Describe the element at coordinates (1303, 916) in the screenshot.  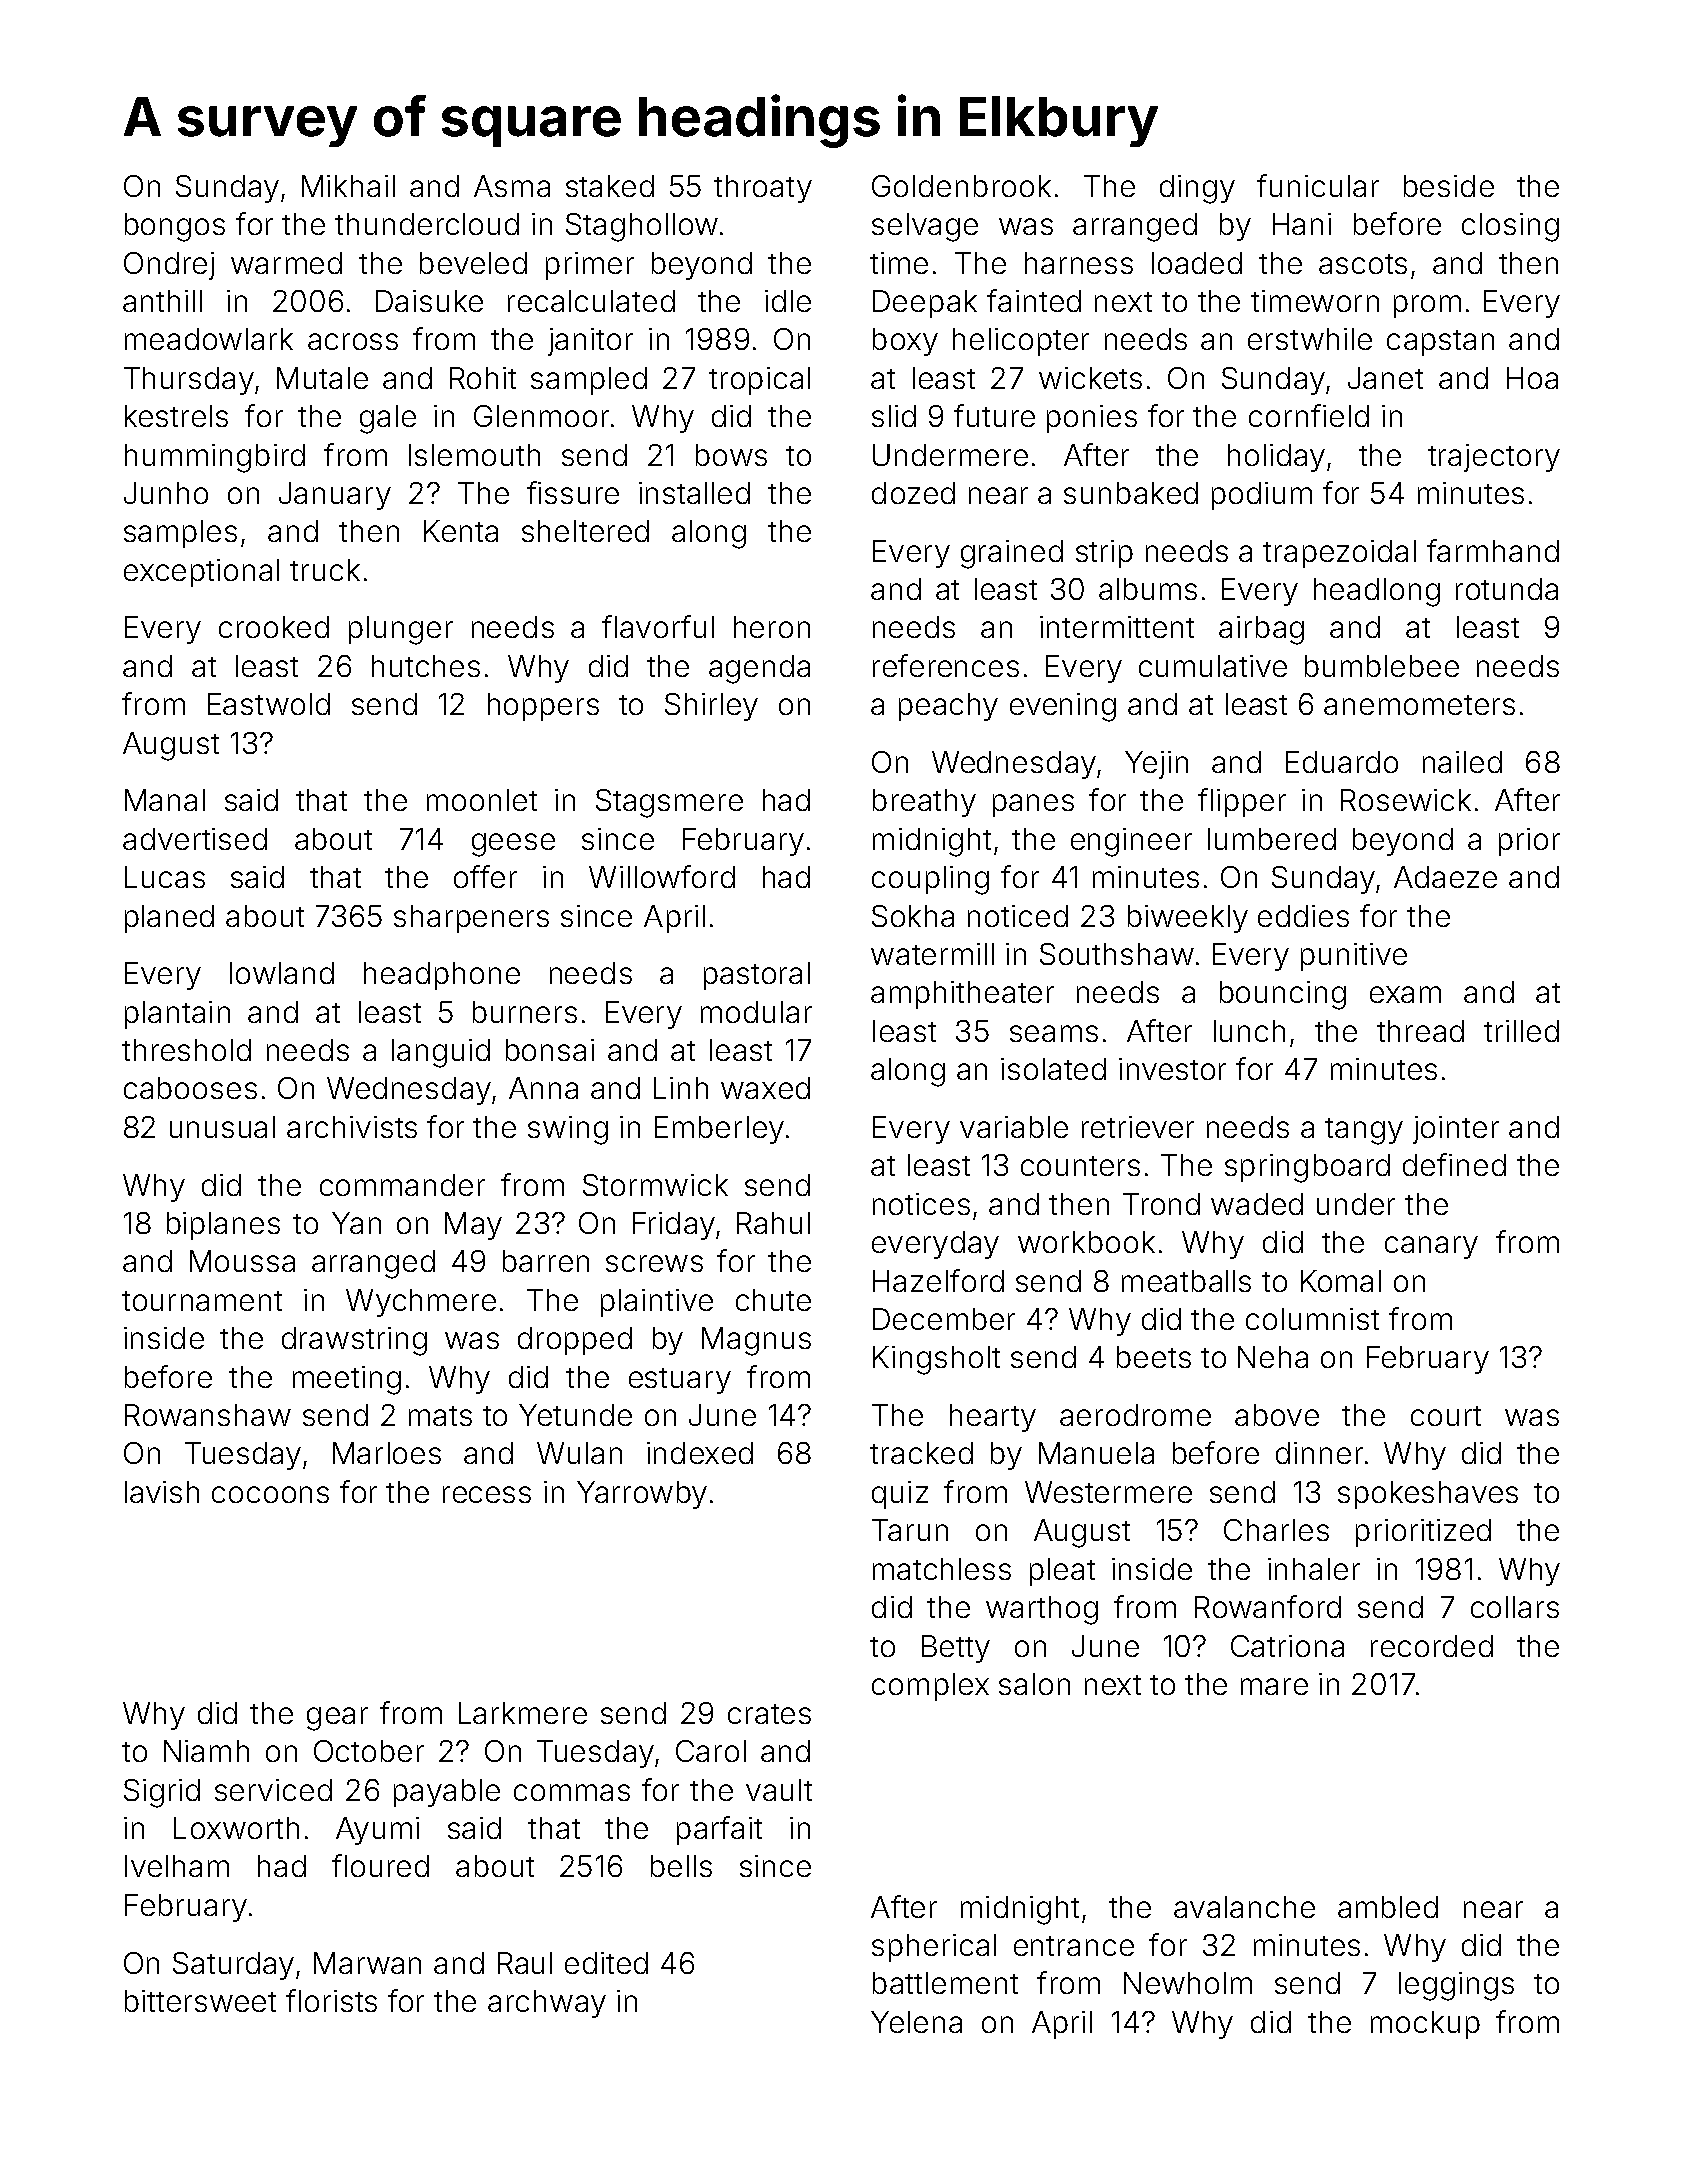
I see `eddies` at that location.
